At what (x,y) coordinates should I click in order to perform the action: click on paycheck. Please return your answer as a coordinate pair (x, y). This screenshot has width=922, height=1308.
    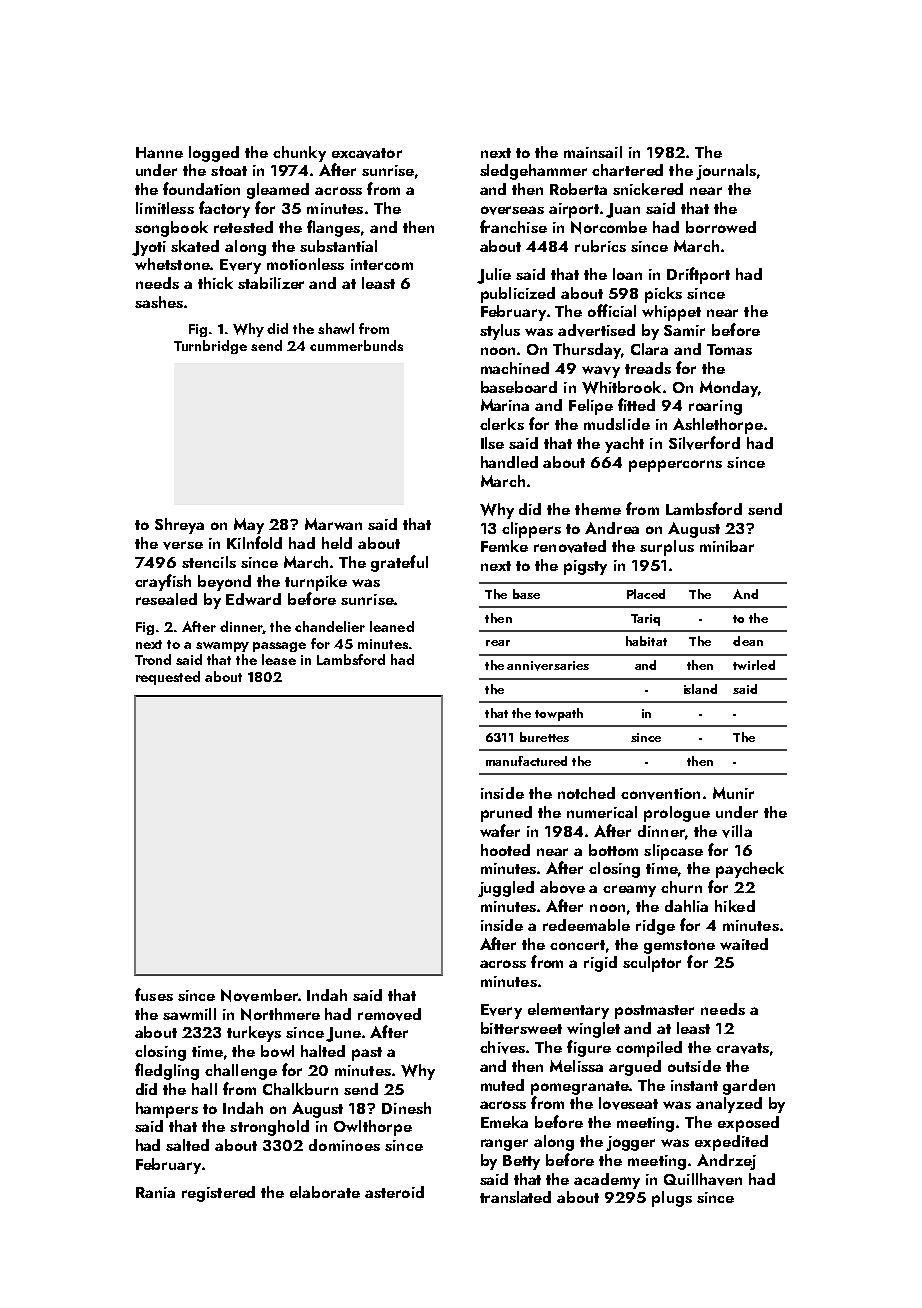
    Looking at the image, I should click on (750, 870).
